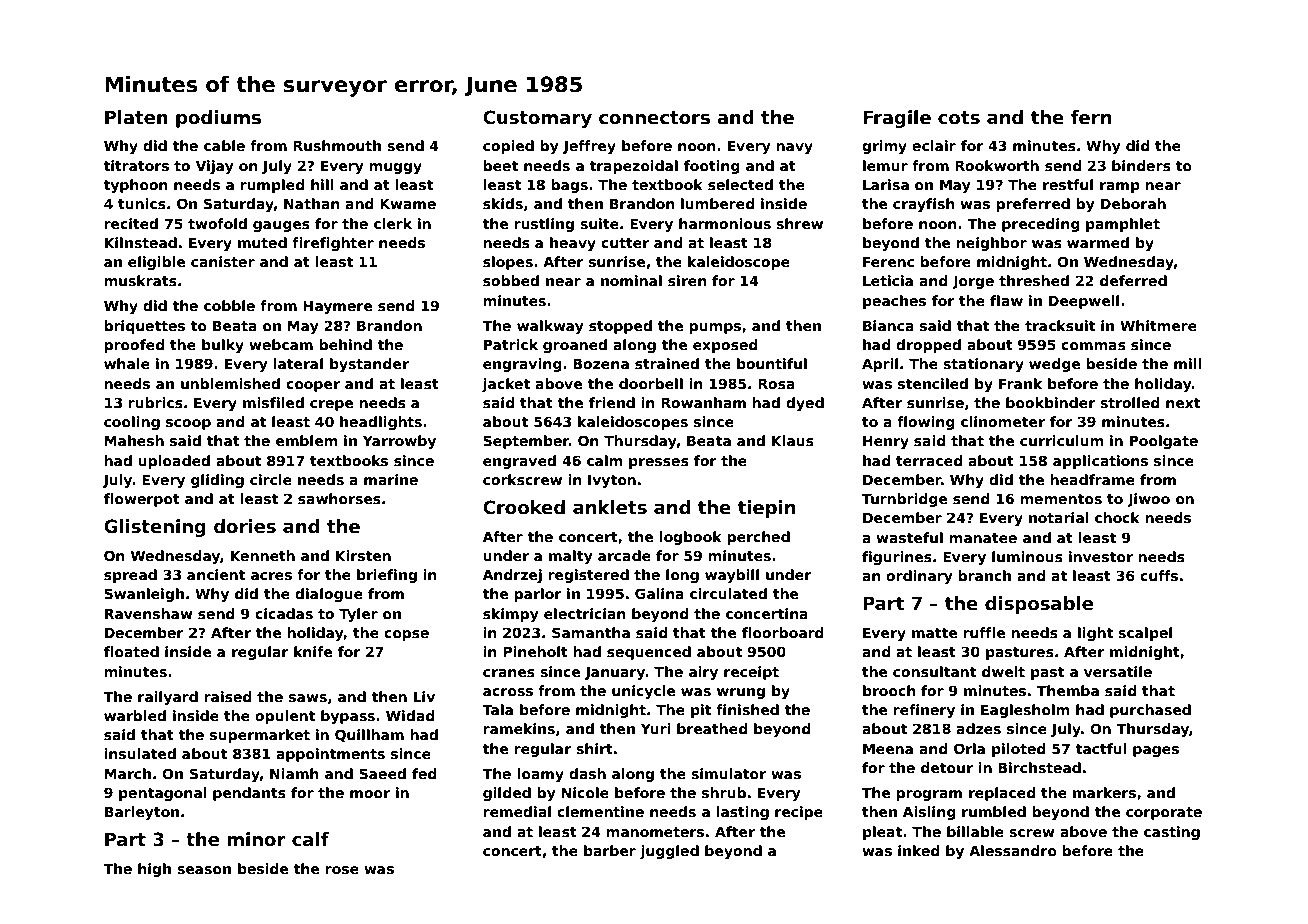 The height and width of the screenshot is (924, 1308). I want to click on Mahesh, so click(134, 440).
